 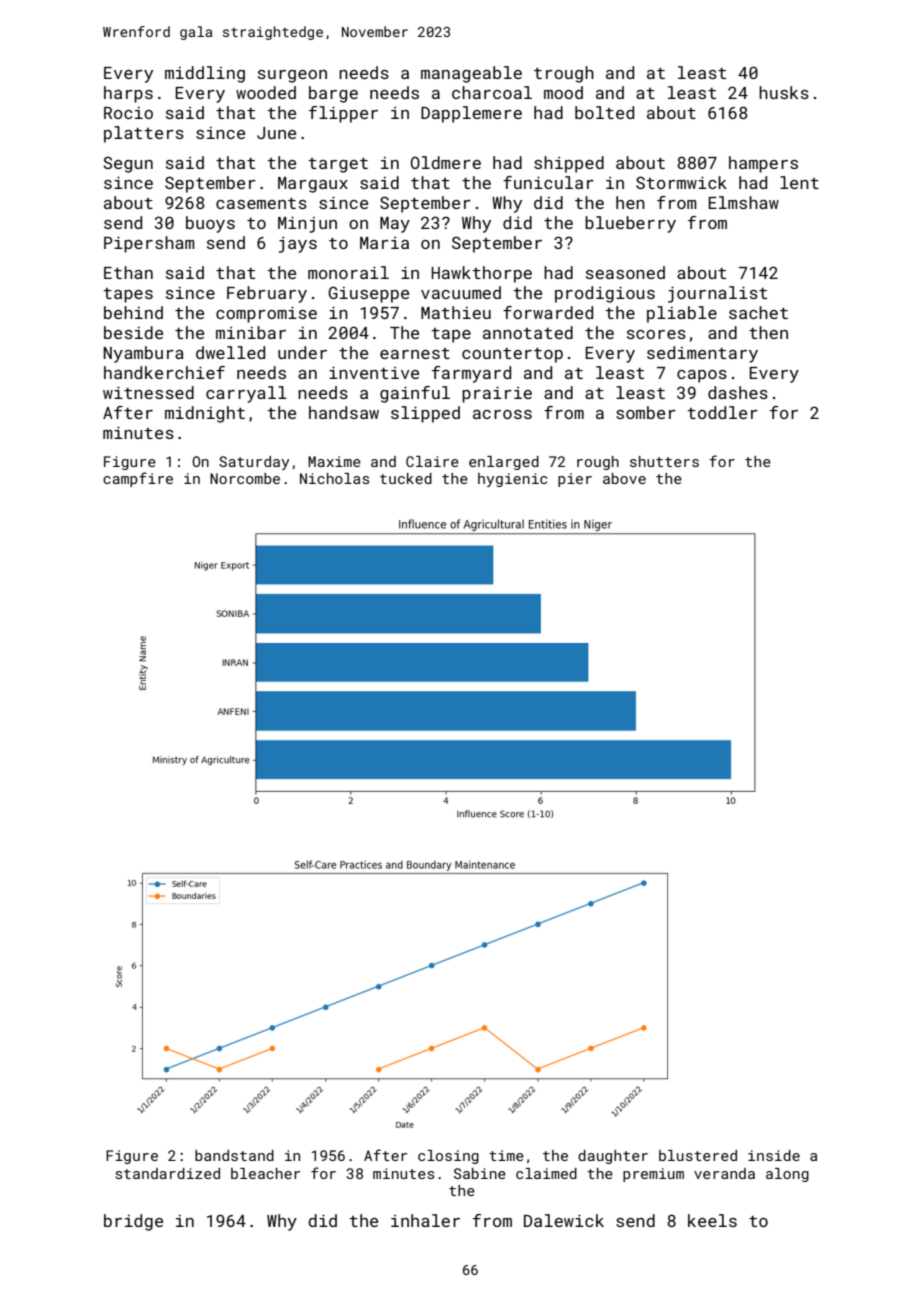 I want to click on closing, so click(x=448, y=1157).
